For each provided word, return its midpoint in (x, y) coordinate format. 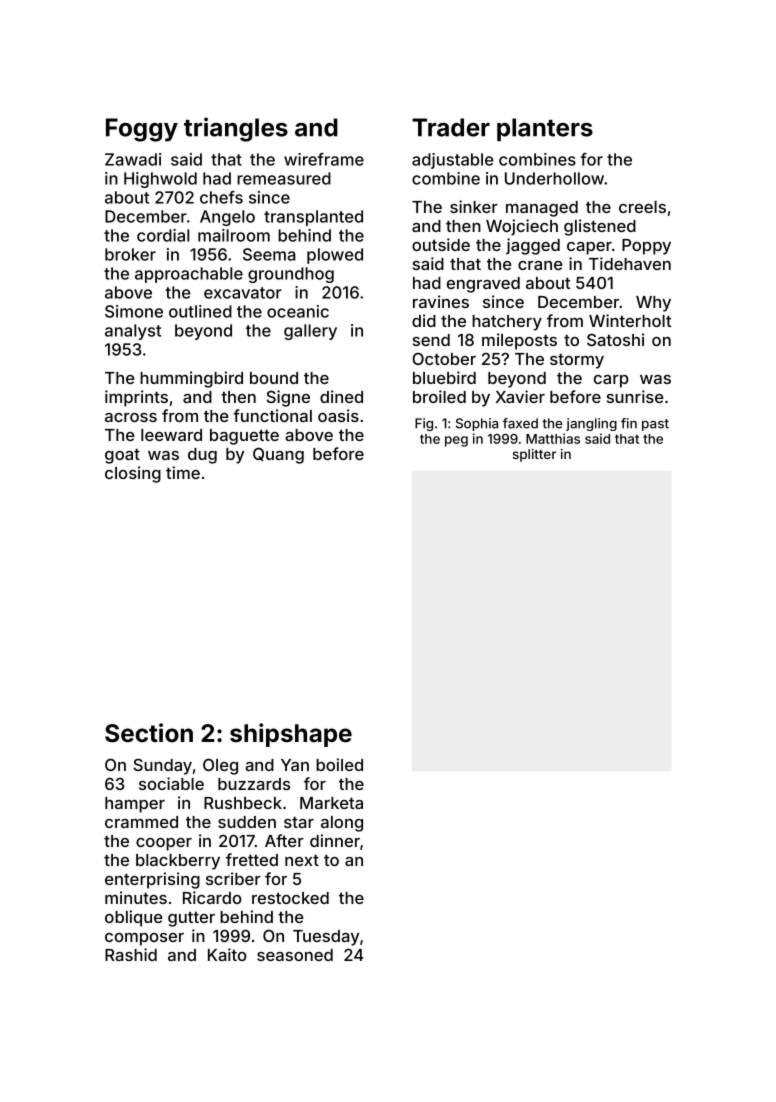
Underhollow (554, 178)
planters (545, 129)
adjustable (453, 161)
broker (130, 254)
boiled (339, 764)
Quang (278, 455)
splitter (534, 455)
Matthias (553, 438)
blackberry (178, 862)
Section (149, 733)
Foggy (142, 130)
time (183, 472)
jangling (591, 424)
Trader (451, 127)
